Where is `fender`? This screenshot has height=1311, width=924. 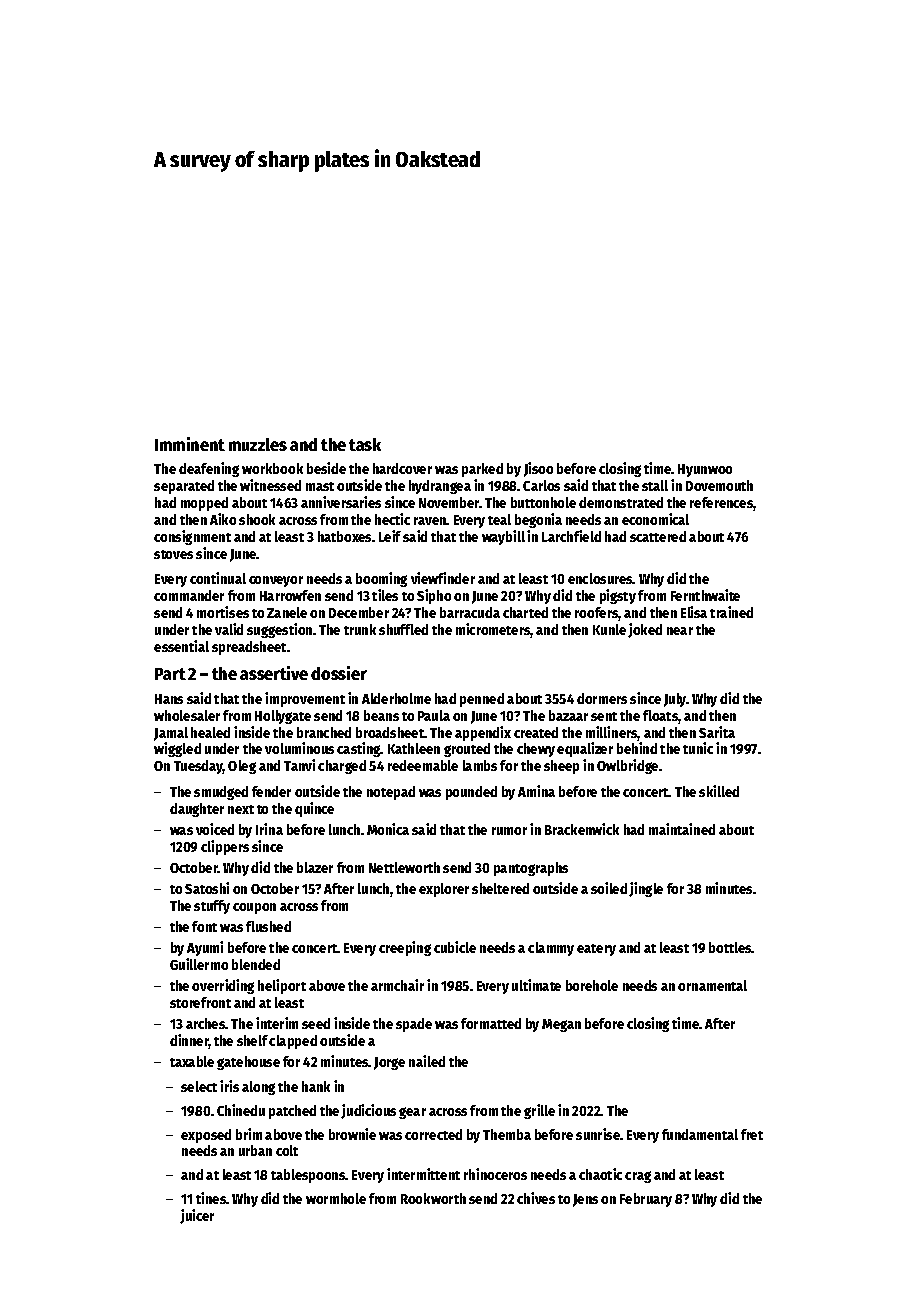 fender is located at coordinates (271, 791).
